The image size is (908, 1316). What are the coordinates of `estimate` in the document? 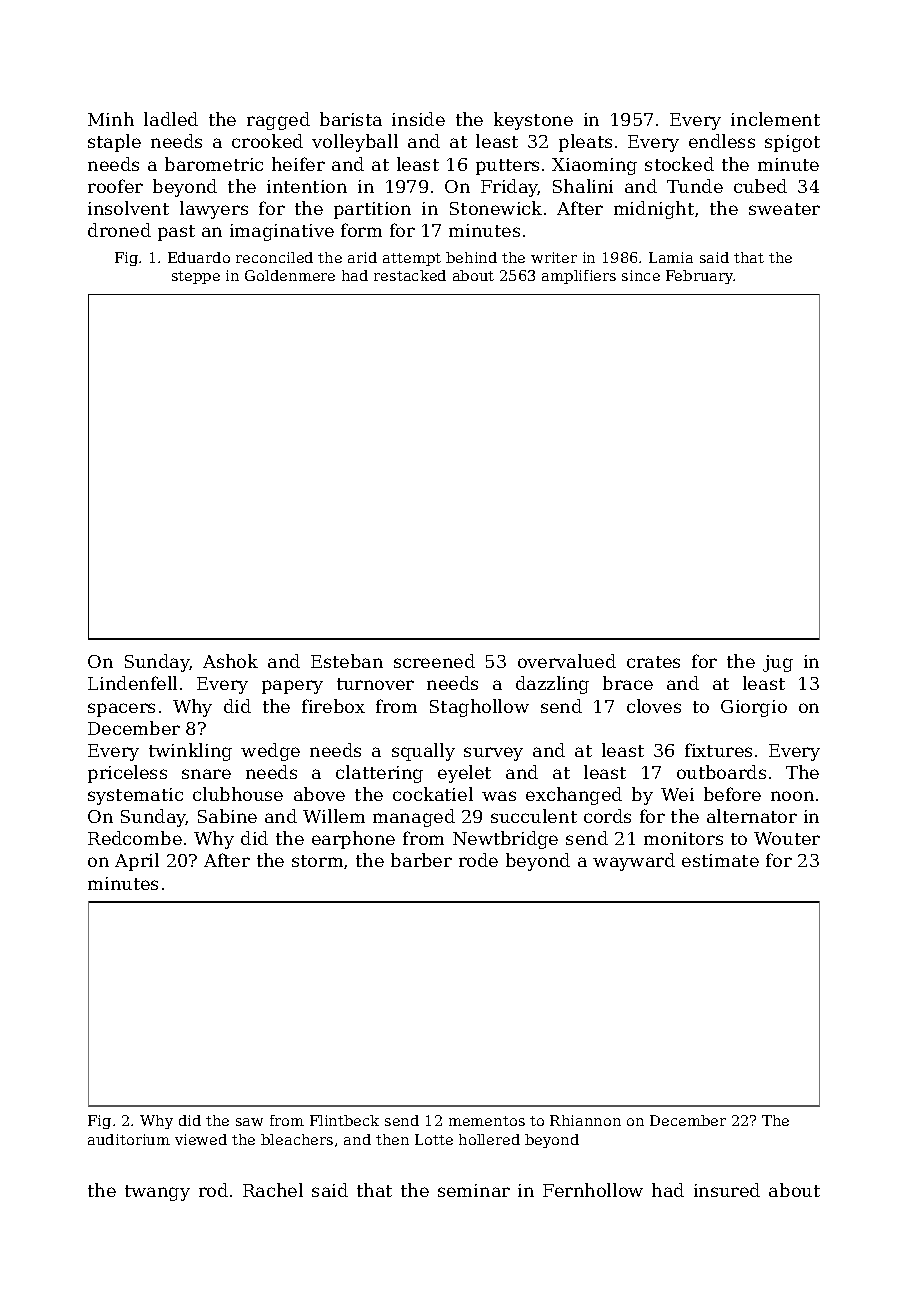 It's located at (720, 860).
